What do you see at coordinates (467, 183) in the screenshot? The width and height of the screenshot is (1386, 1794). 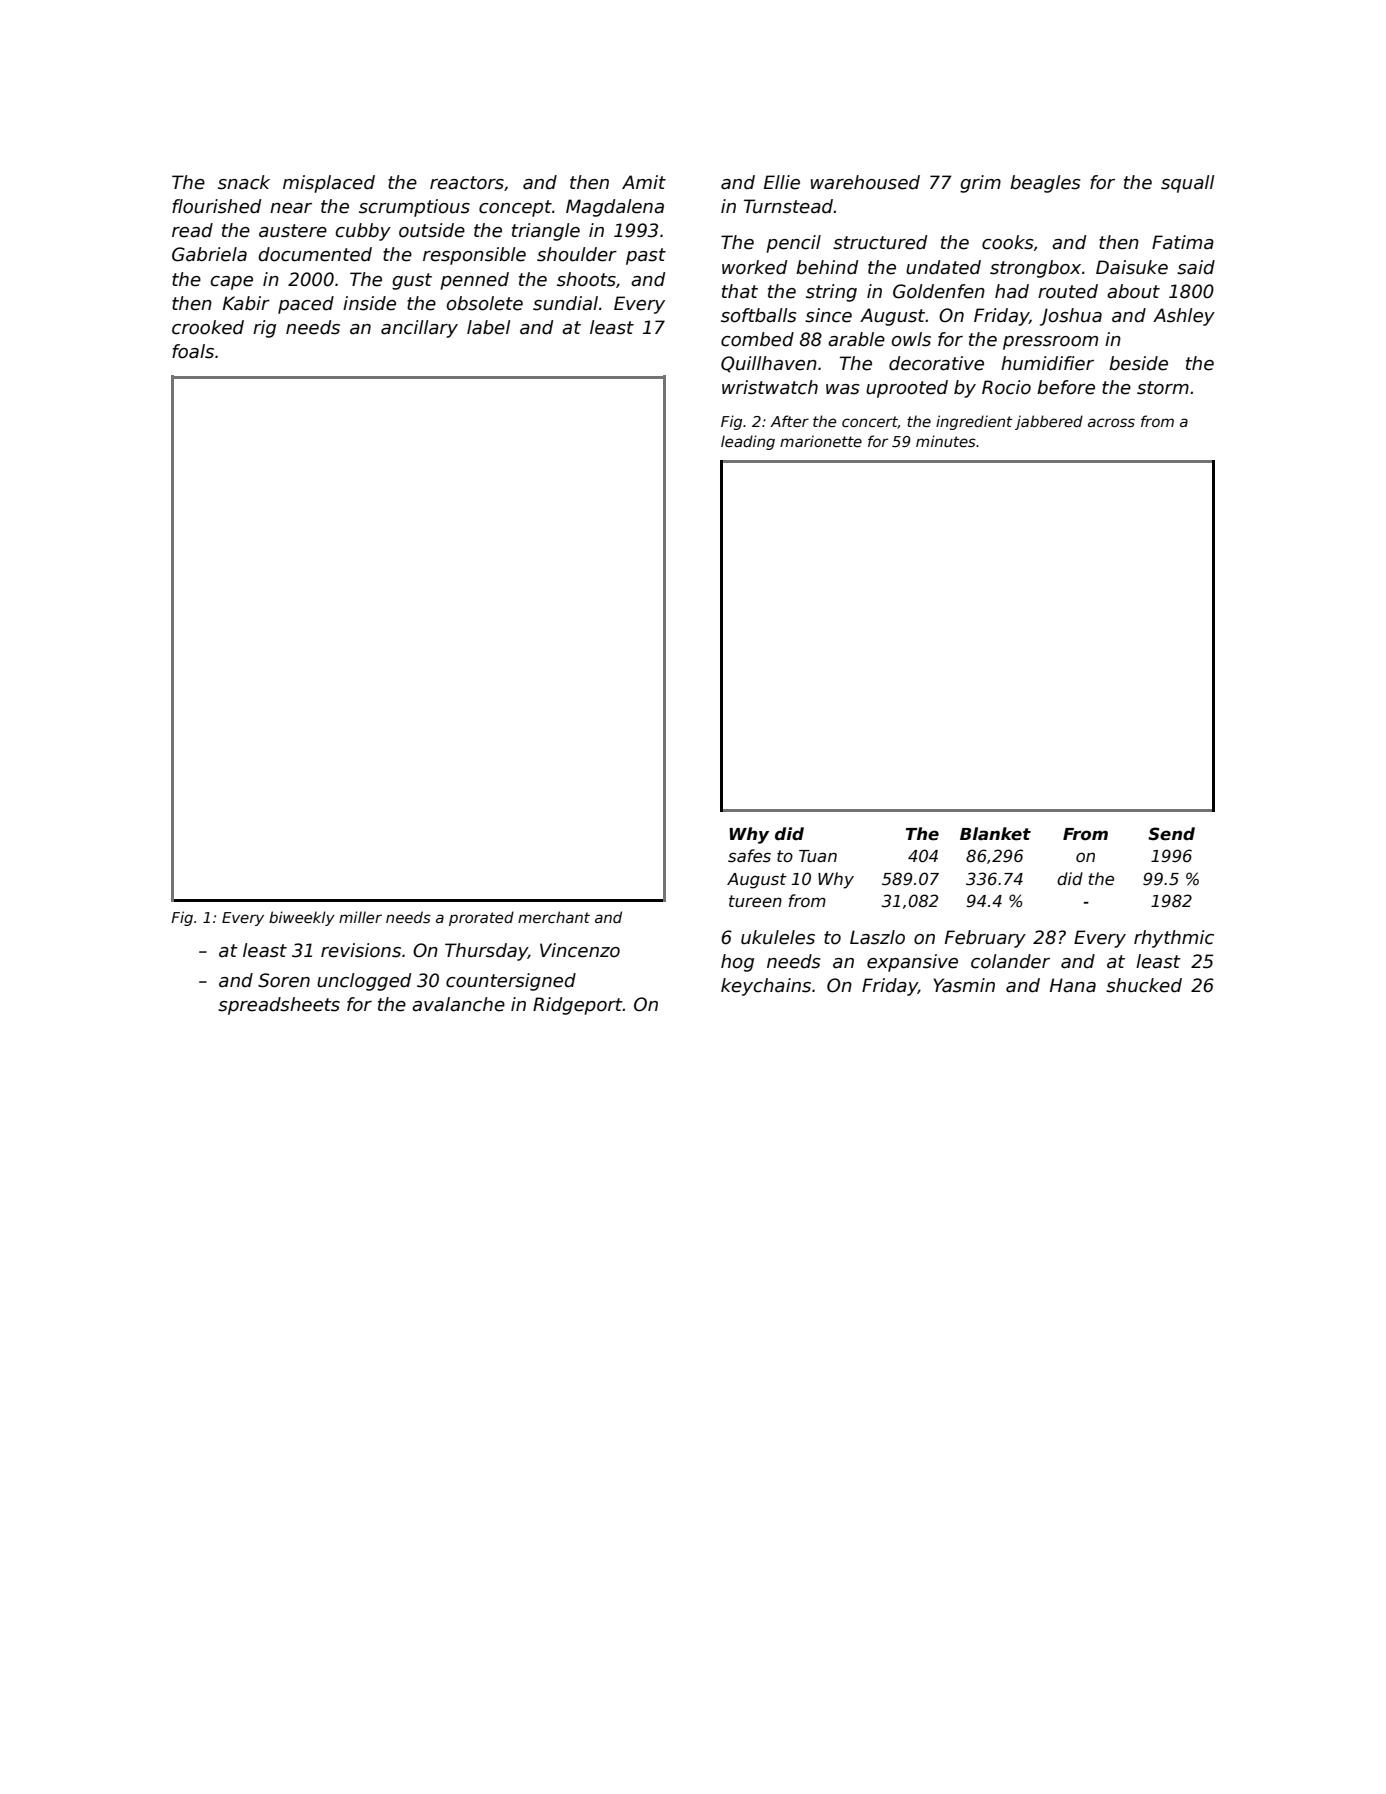 I see `reactors` at bounding box center [467, 183].
